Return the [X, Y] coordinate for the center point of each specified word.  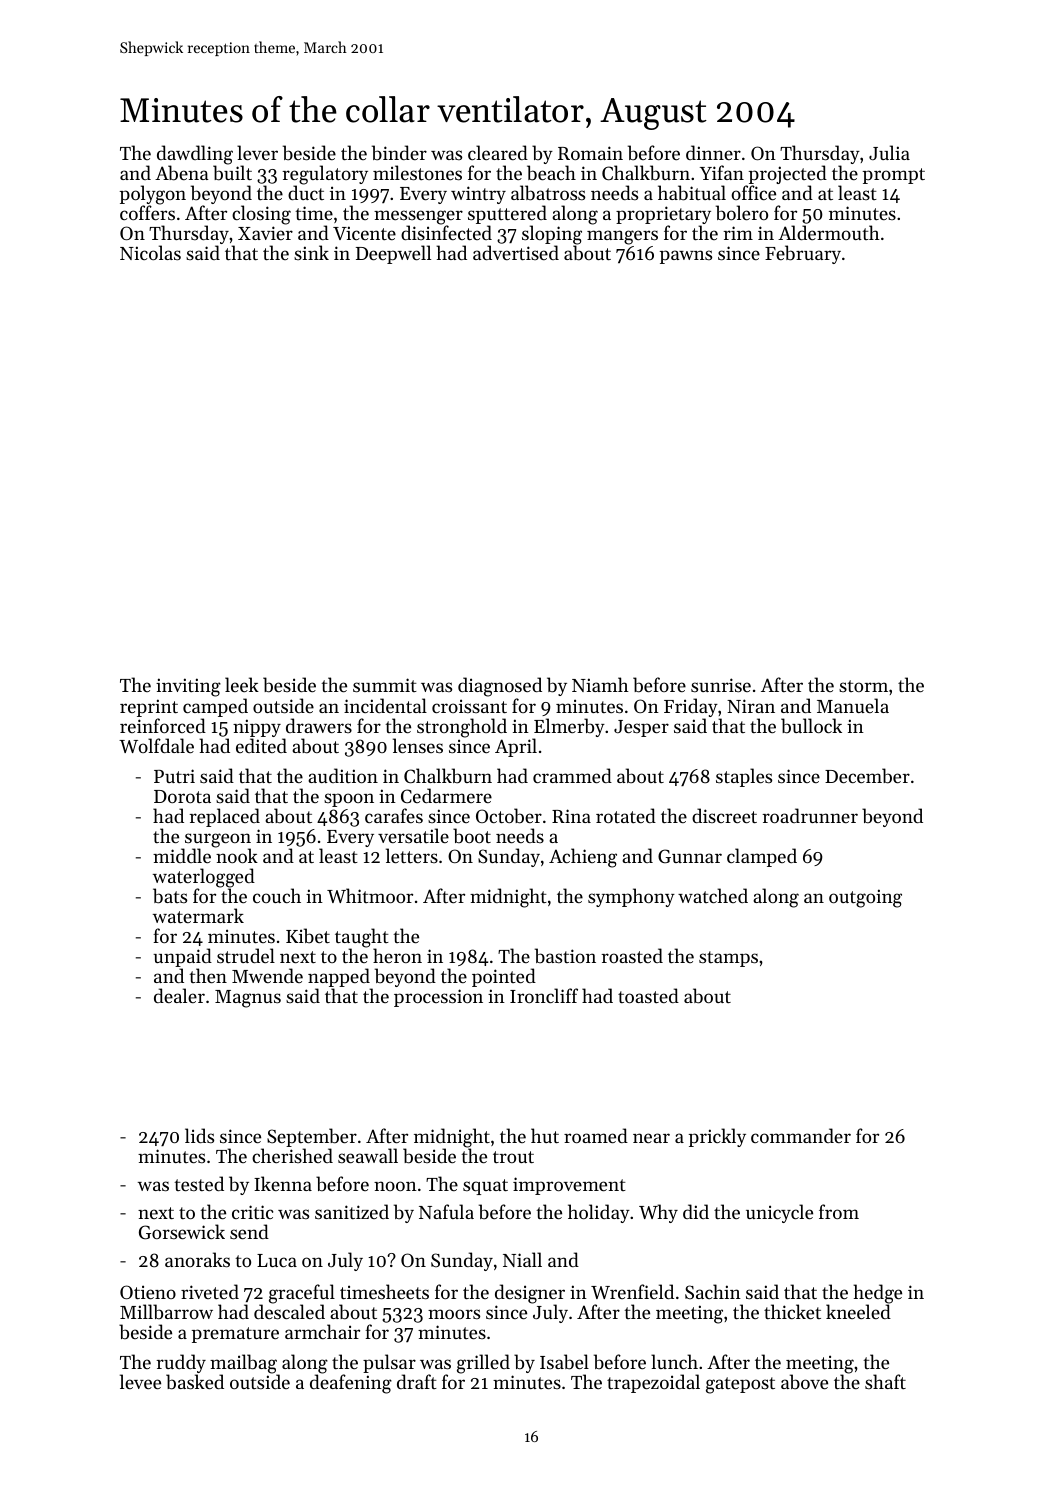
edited [261, 745]
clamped [762, 857]
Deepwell [393, 254]
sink [311, 252]
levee [140, 1381]
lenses [418, 745]
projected [786, 175]
